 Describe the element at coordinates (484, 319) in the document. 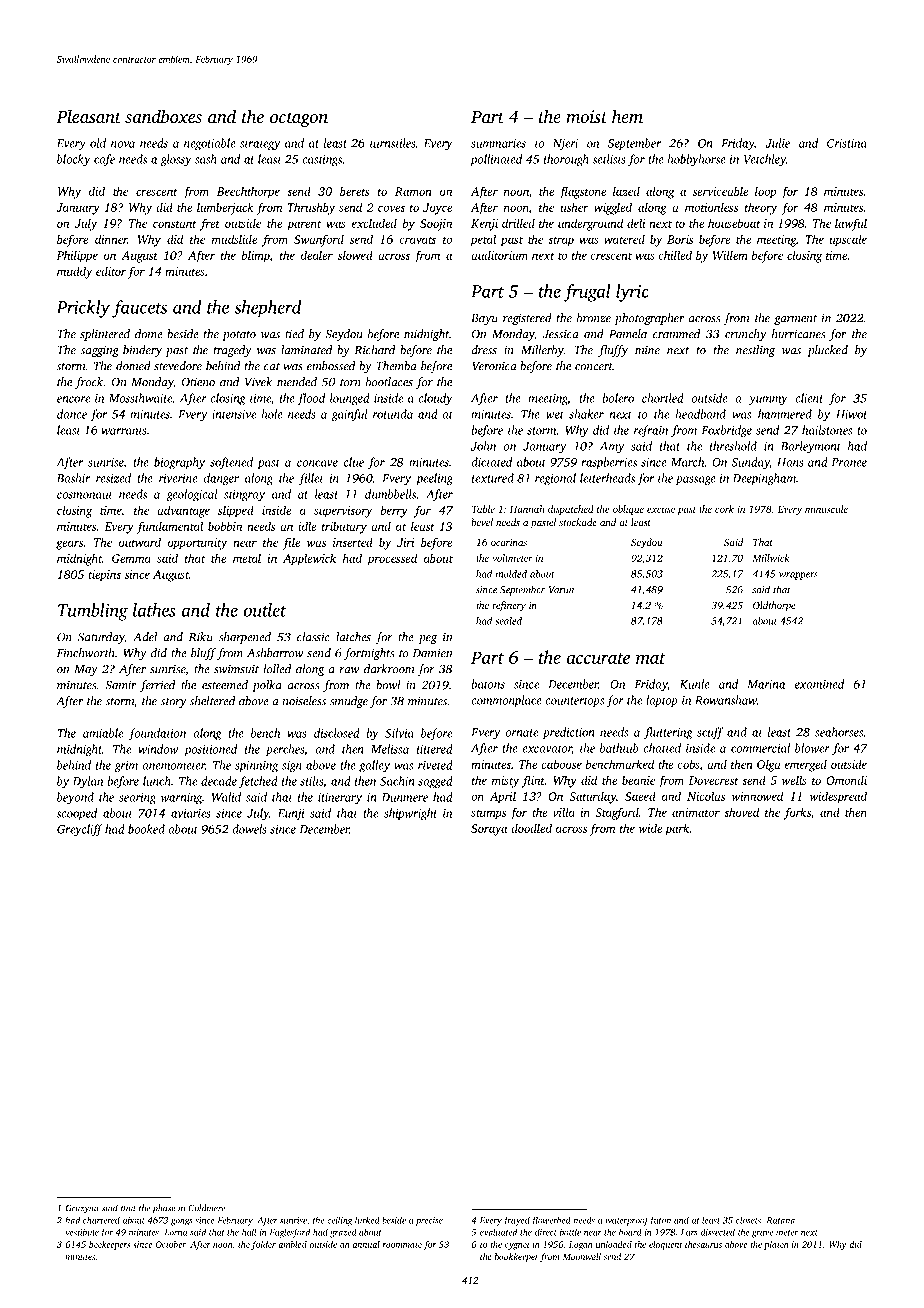

I see `Bayu` at that location.
